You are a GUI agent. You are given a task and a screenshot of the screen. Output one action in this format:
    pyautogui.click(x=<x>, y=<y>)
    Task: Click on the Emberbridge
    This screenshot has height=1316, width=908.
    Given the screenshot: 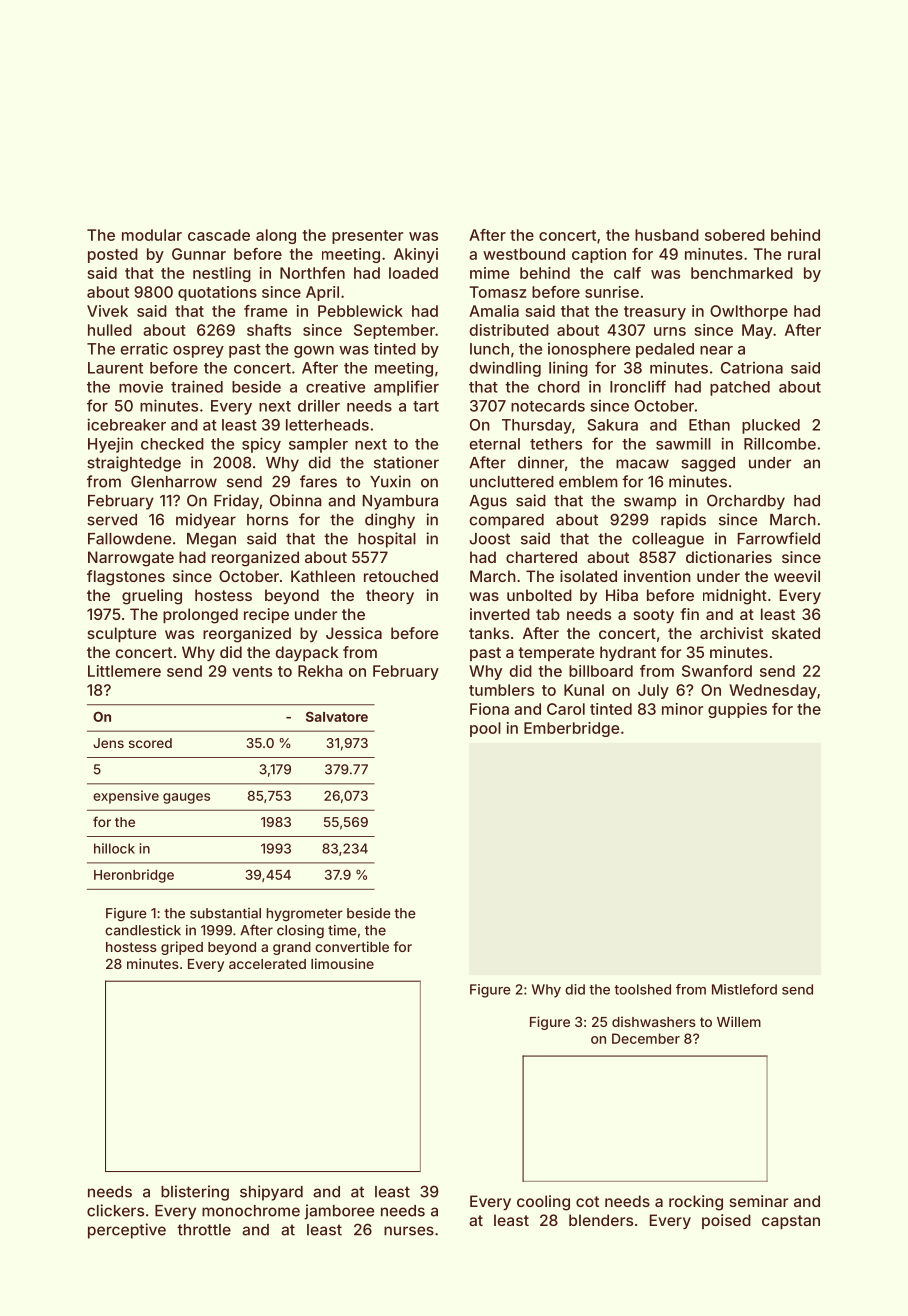 What is the action you would take?
    pyautogui.click(x=571, y=729)
